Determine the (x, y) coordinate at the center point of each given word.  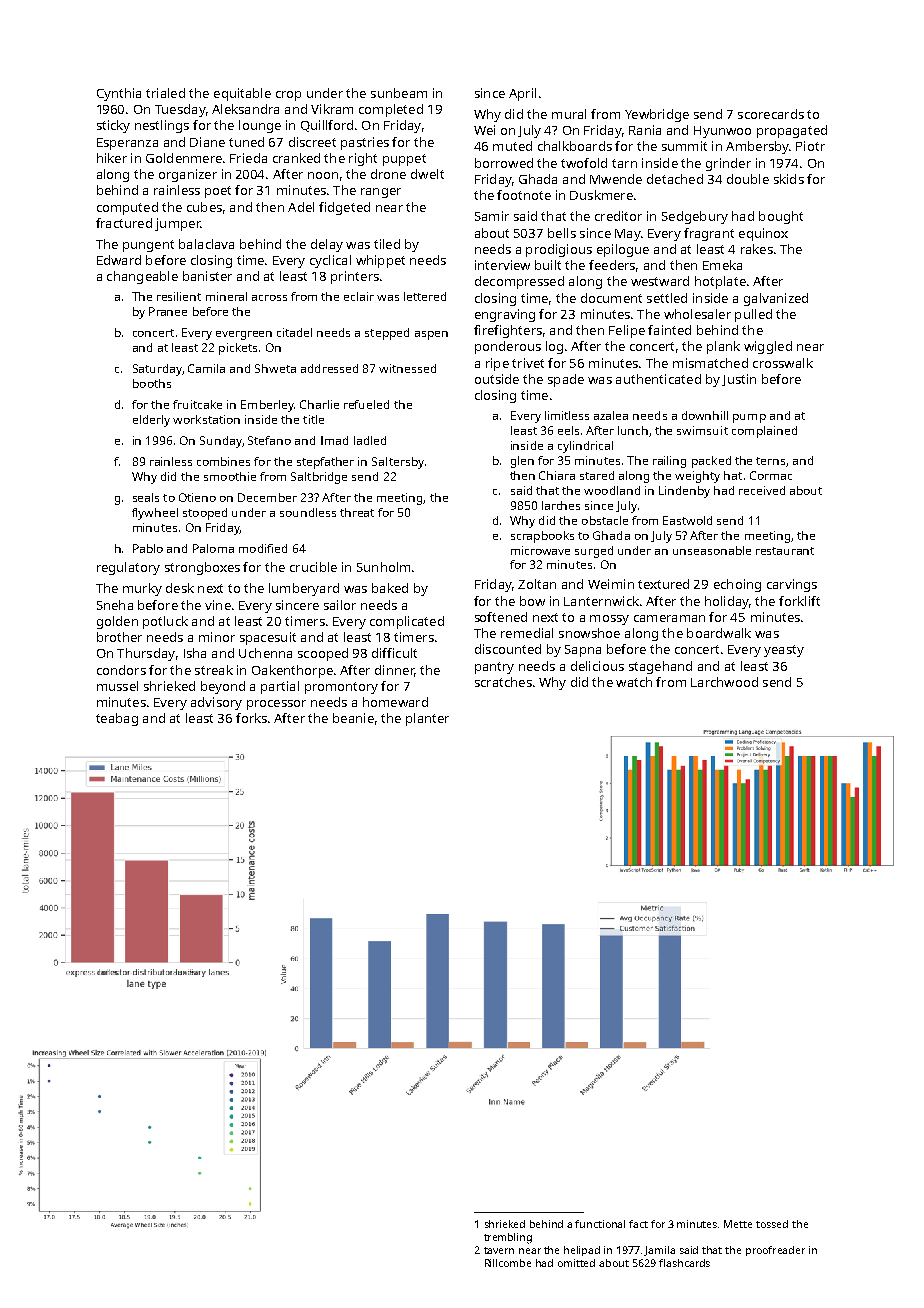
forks (251, 718)
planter (427, 719)
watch (634, 682)
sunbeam (399, 93)
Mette (738, 1224)
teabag (117, 719)
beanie (353, 718)
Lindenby (684, 492)
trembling (508, 1238)
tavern (499, 1250)
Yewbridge (657, 115)
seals (146, 497)
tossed (772, 1224)
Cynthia (119, 94)
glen (522, 462)
